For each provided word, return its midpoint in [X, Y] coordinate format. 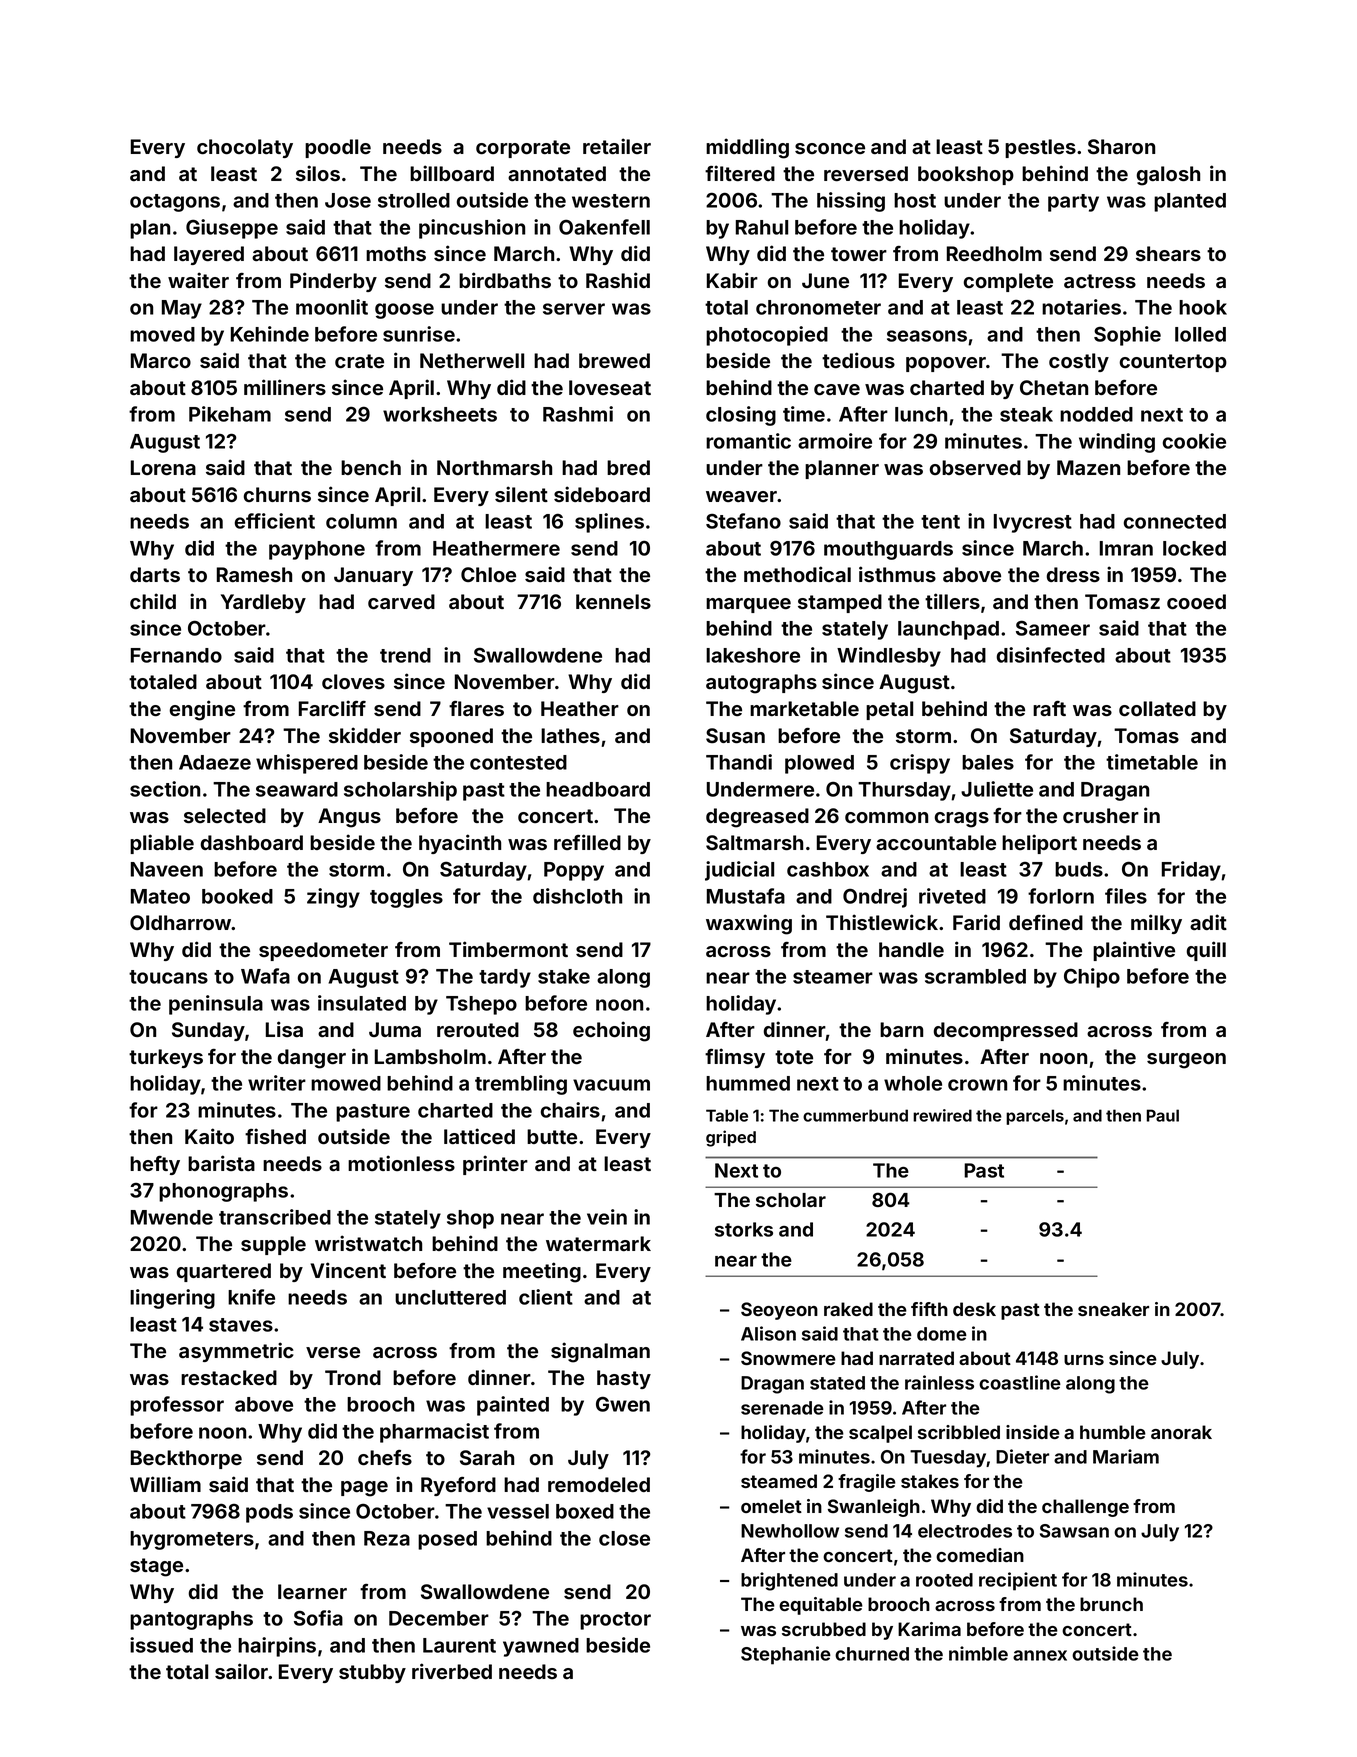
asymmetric [236, 1352]
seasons [927, 336]
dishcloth [577, 896]
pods [269, 1513]
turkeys [166, 1058]
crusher [1101, 815]
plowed [819, 764]
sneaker [1113, 1309]
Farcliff [332, 708]
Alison [768, 1333]
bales [988, 762]
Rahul [762, 227]
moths [396, 253]
